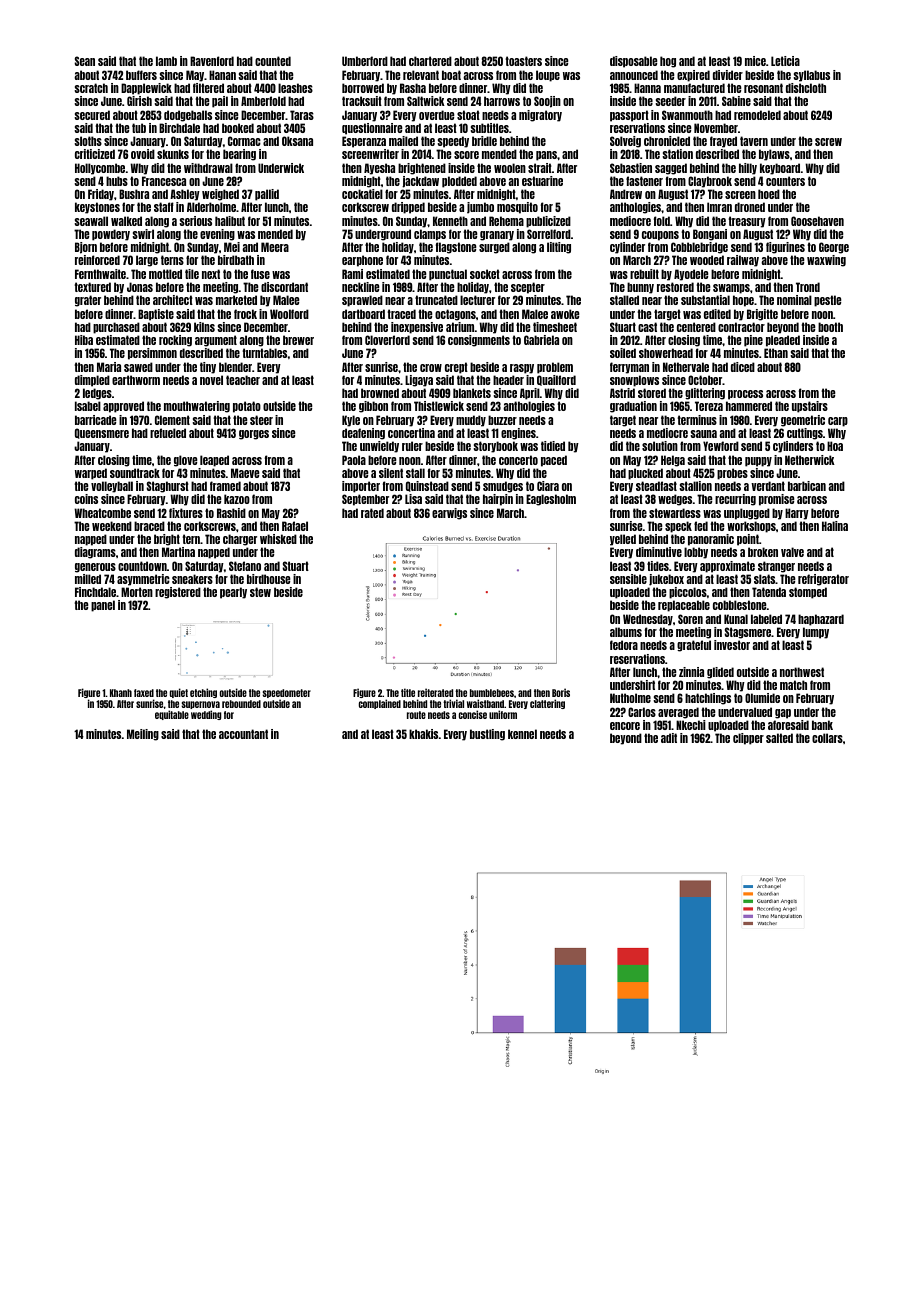  I want to click on potato, so click(247, 407).
